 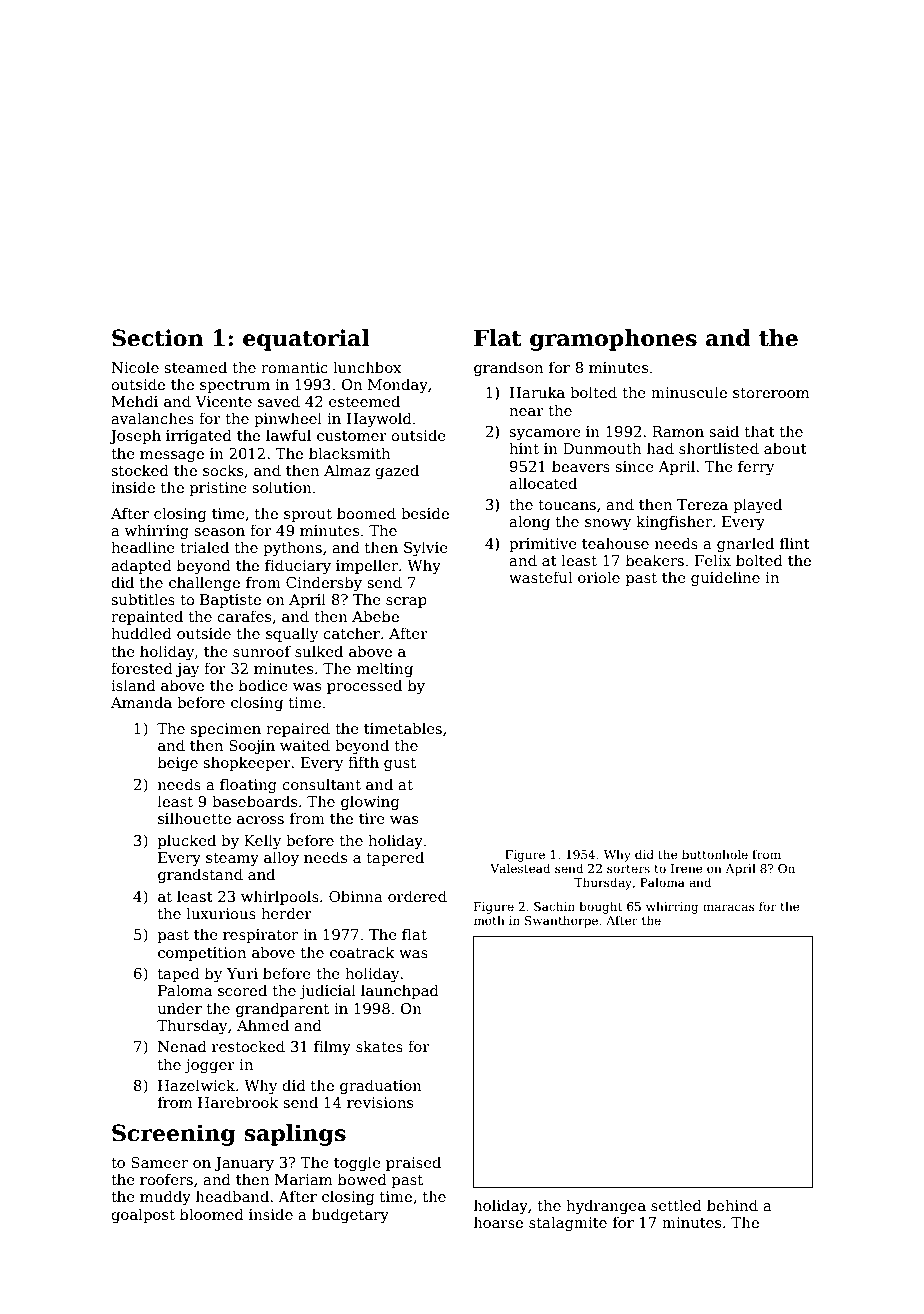 I want to click on stalagmite, so click(x=568, y=1223).
